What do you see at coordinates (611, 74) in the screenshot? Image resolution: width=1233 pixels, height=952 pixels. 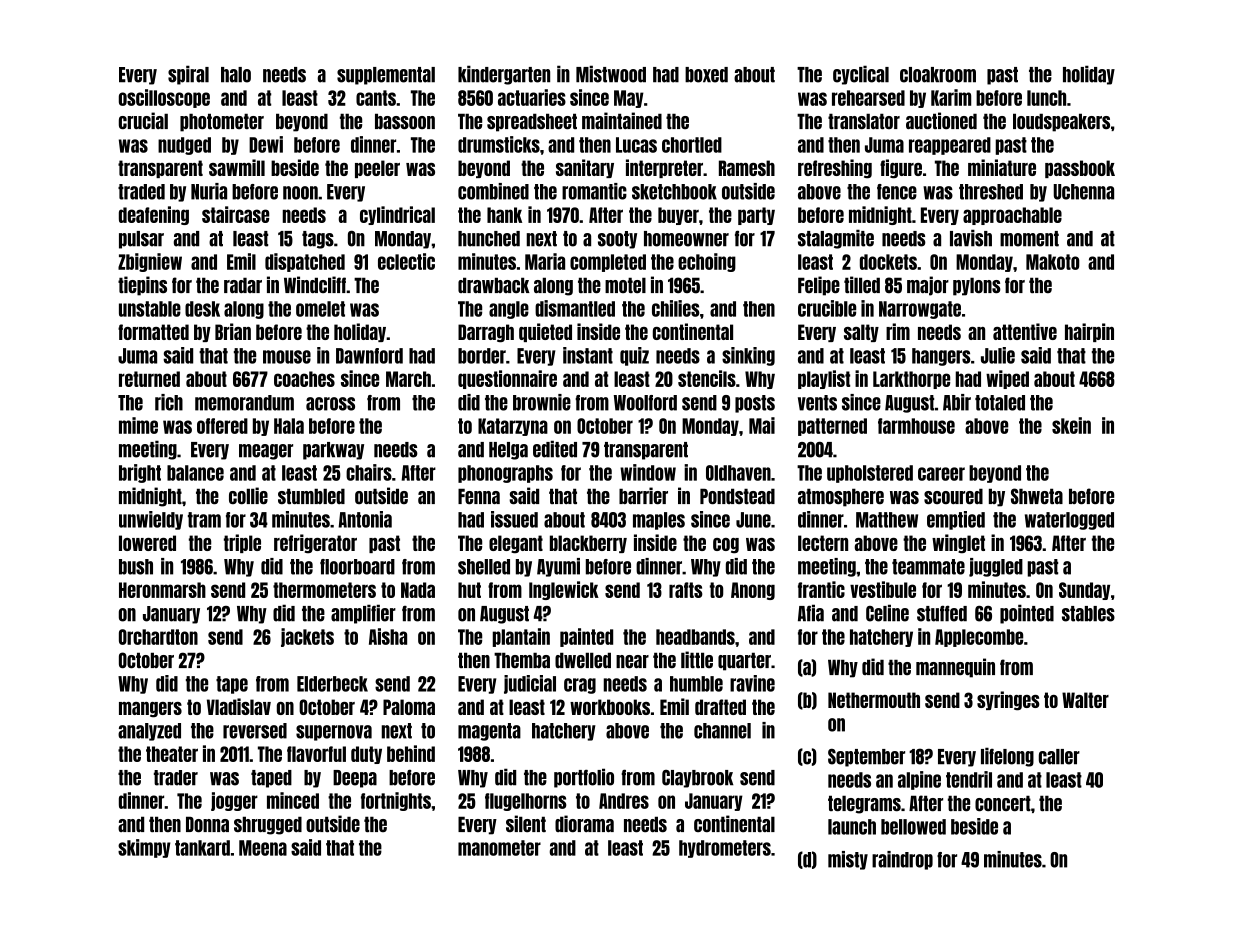 I see `Mistwood` at bounding box center [611, 74].
